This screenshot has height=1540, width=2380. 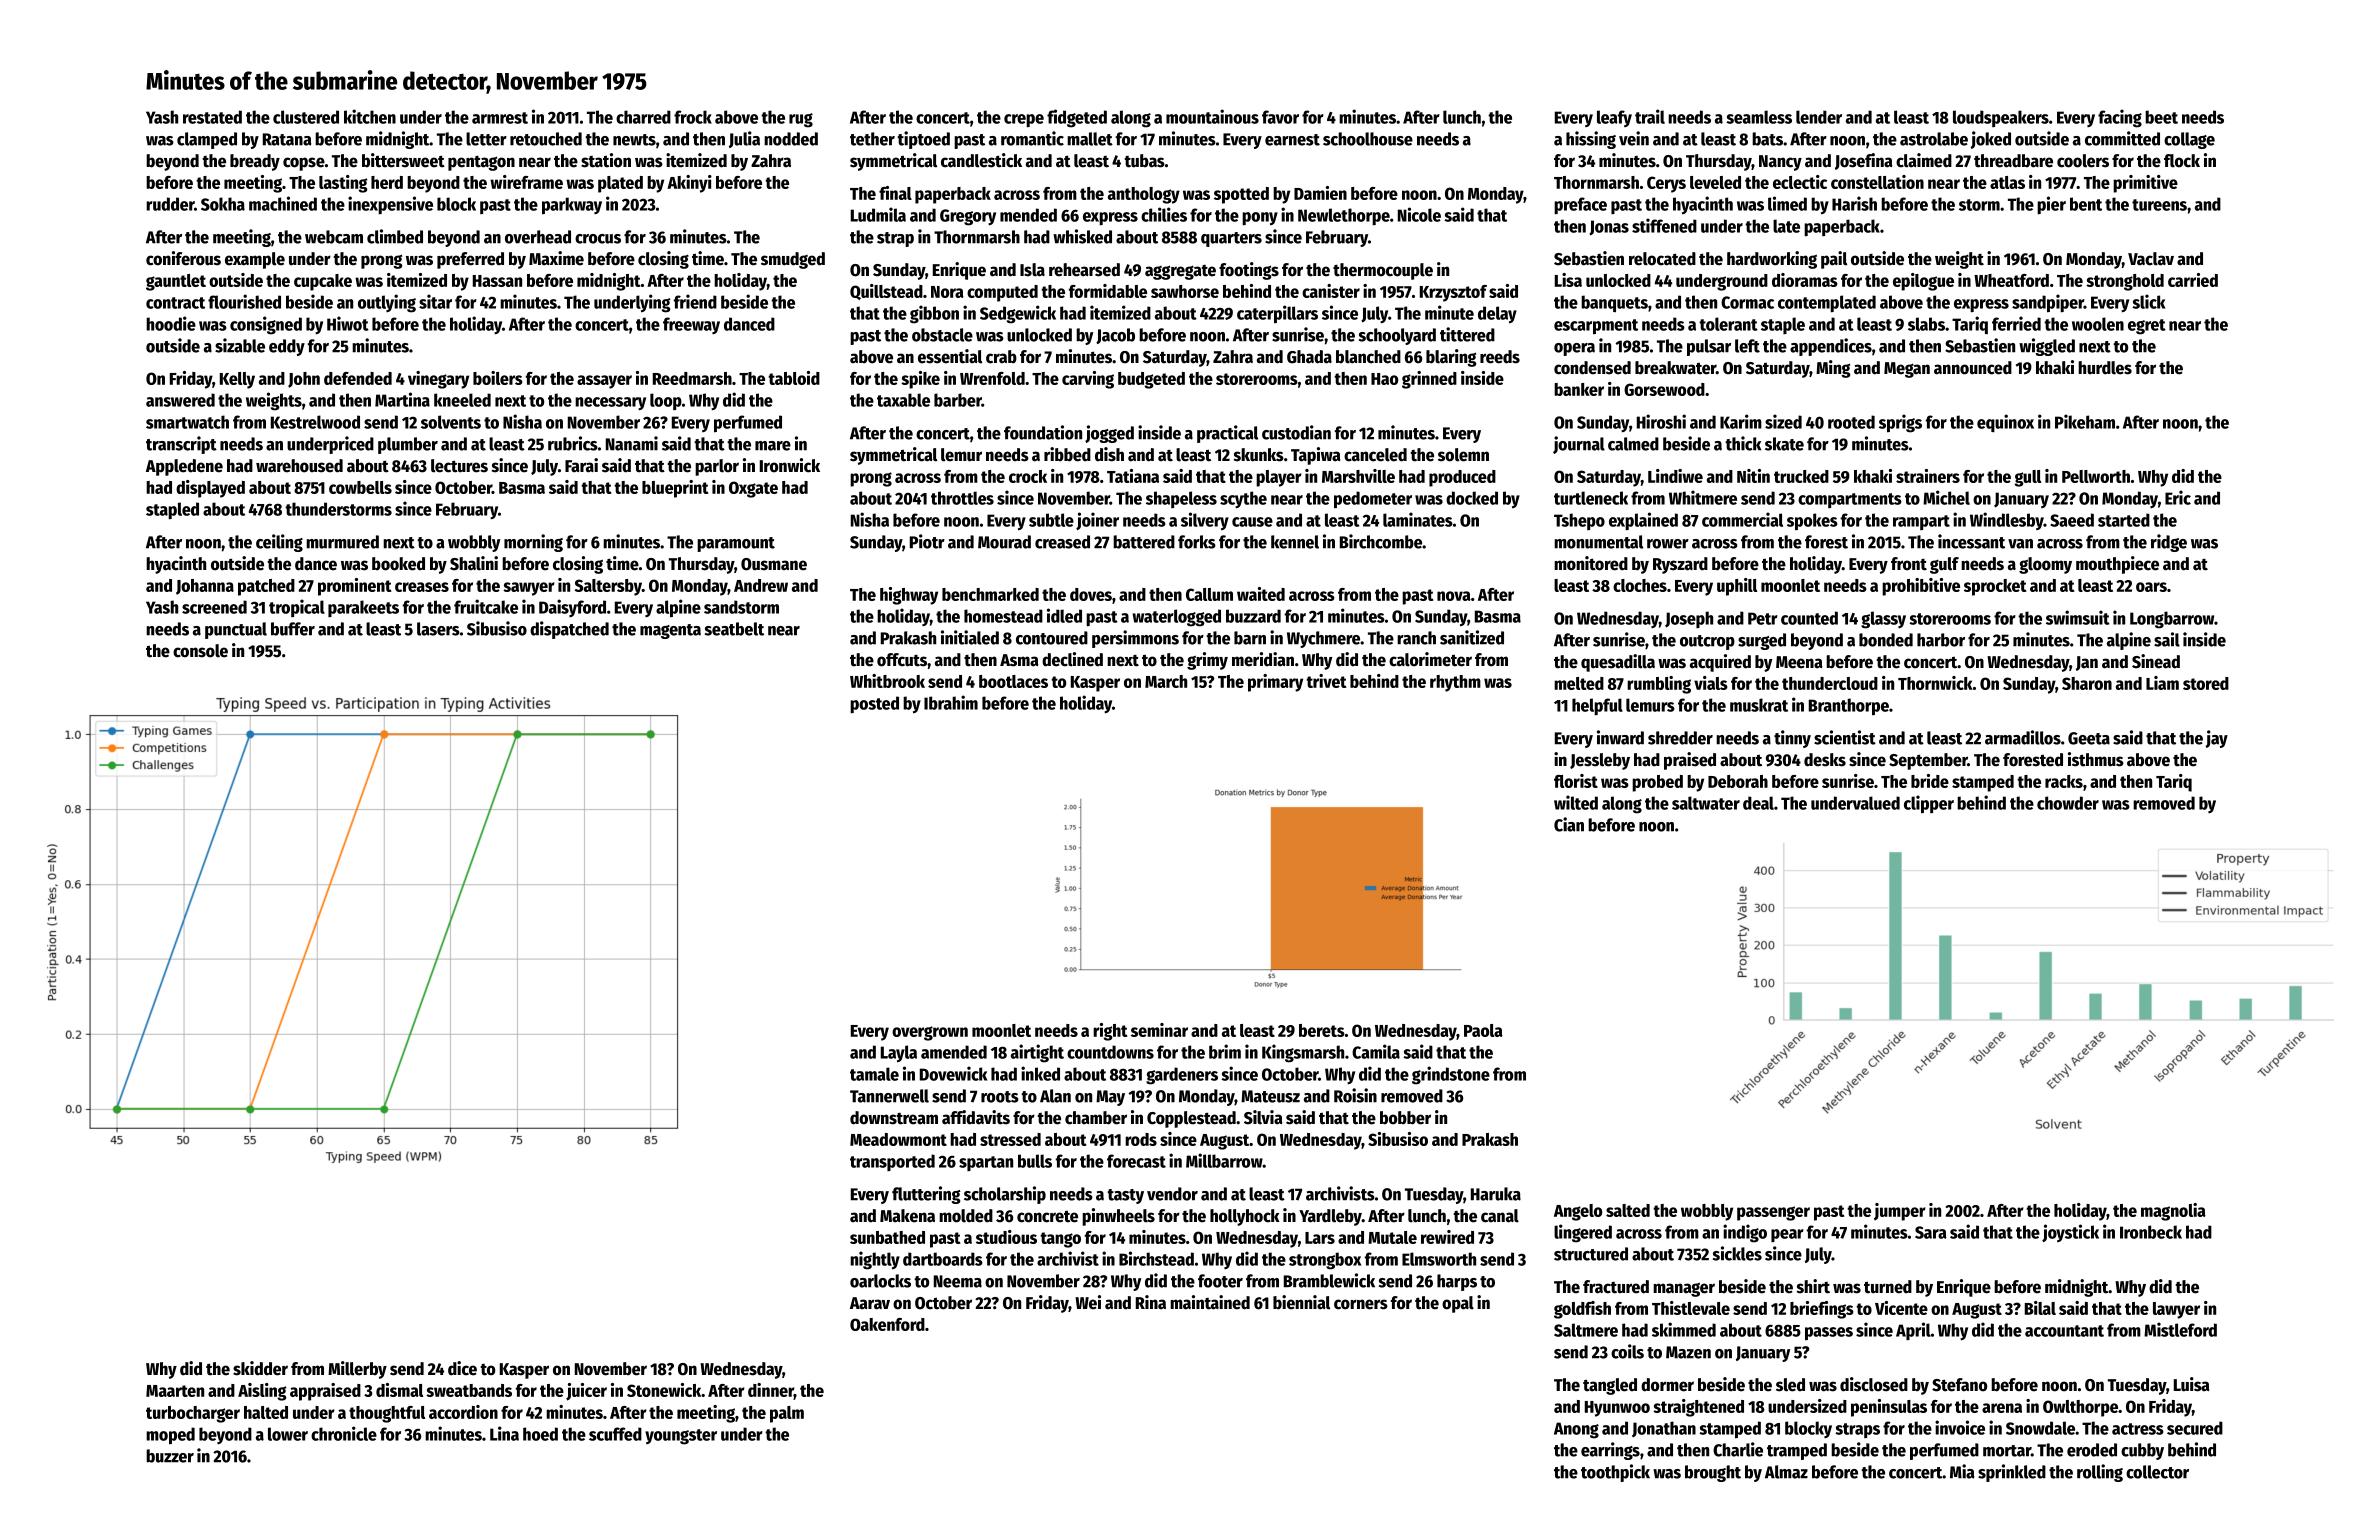 What do you see at coordinates (643, 117) in the screenshot?
I see `charred` at bounding box center [643, 117].
